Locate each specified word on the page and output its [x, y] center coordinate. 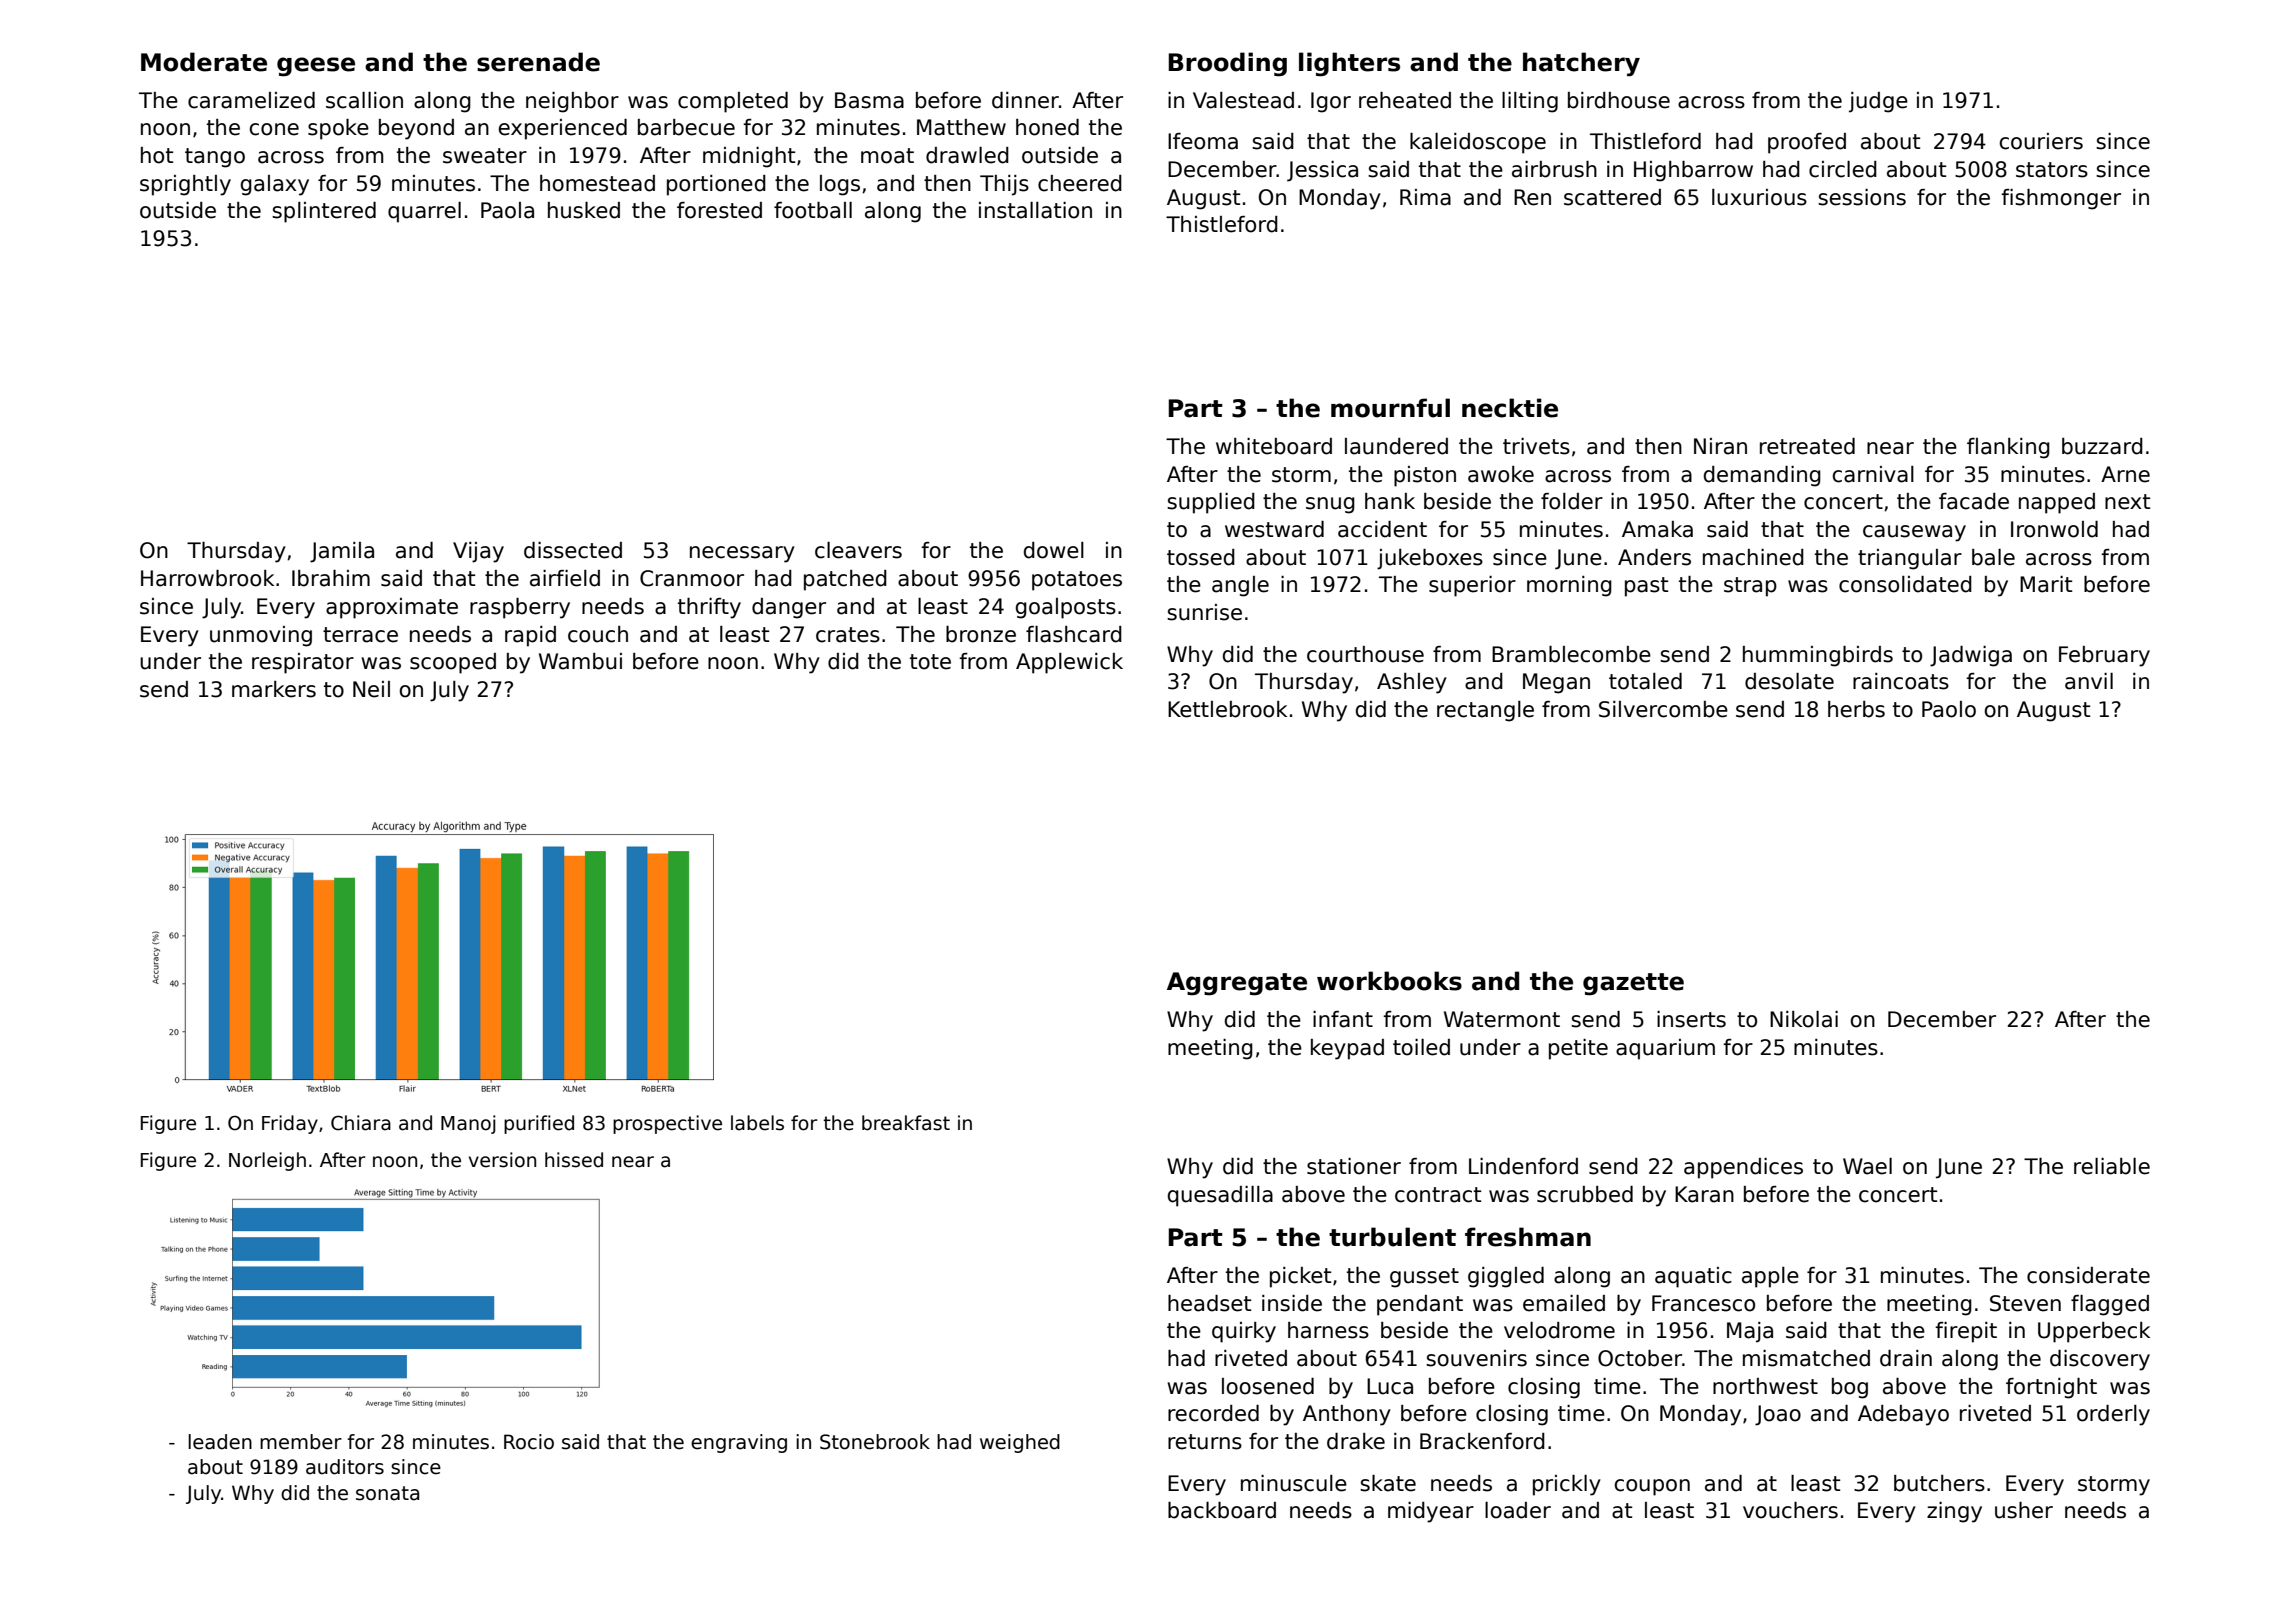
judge [1878, 102]
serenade [538, 62]
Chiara [361, 1123]
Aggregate [1237, 984]
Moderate [204, 62]
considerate [2088, 1275]
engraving [739, 1443]
